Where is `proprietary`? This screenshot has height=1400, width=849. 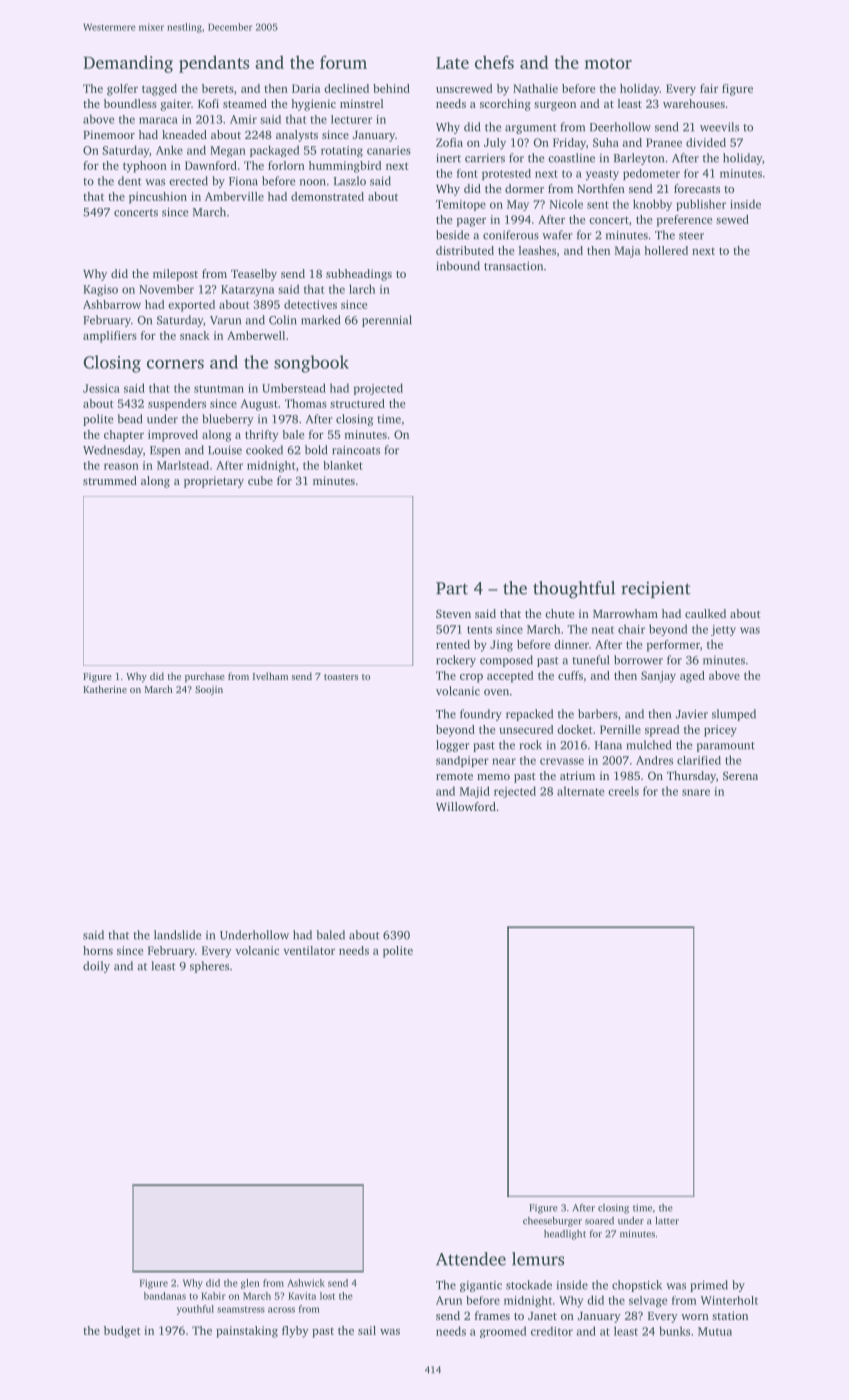 proprietary is located at coordinates (214, 482).
